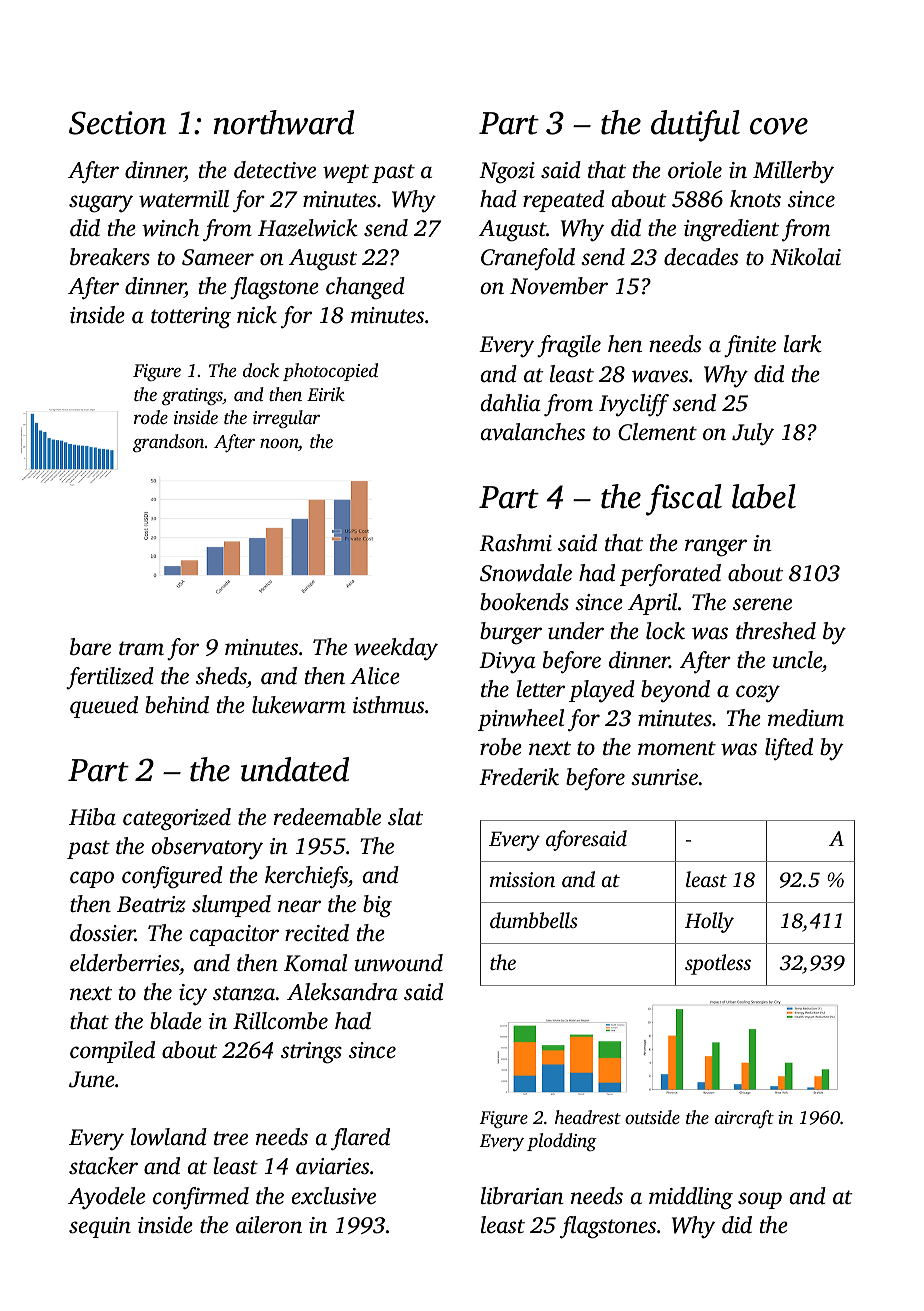 The width and height of the screenshot is (924, 1311). I want to click on Clement, so click(657, 432).
